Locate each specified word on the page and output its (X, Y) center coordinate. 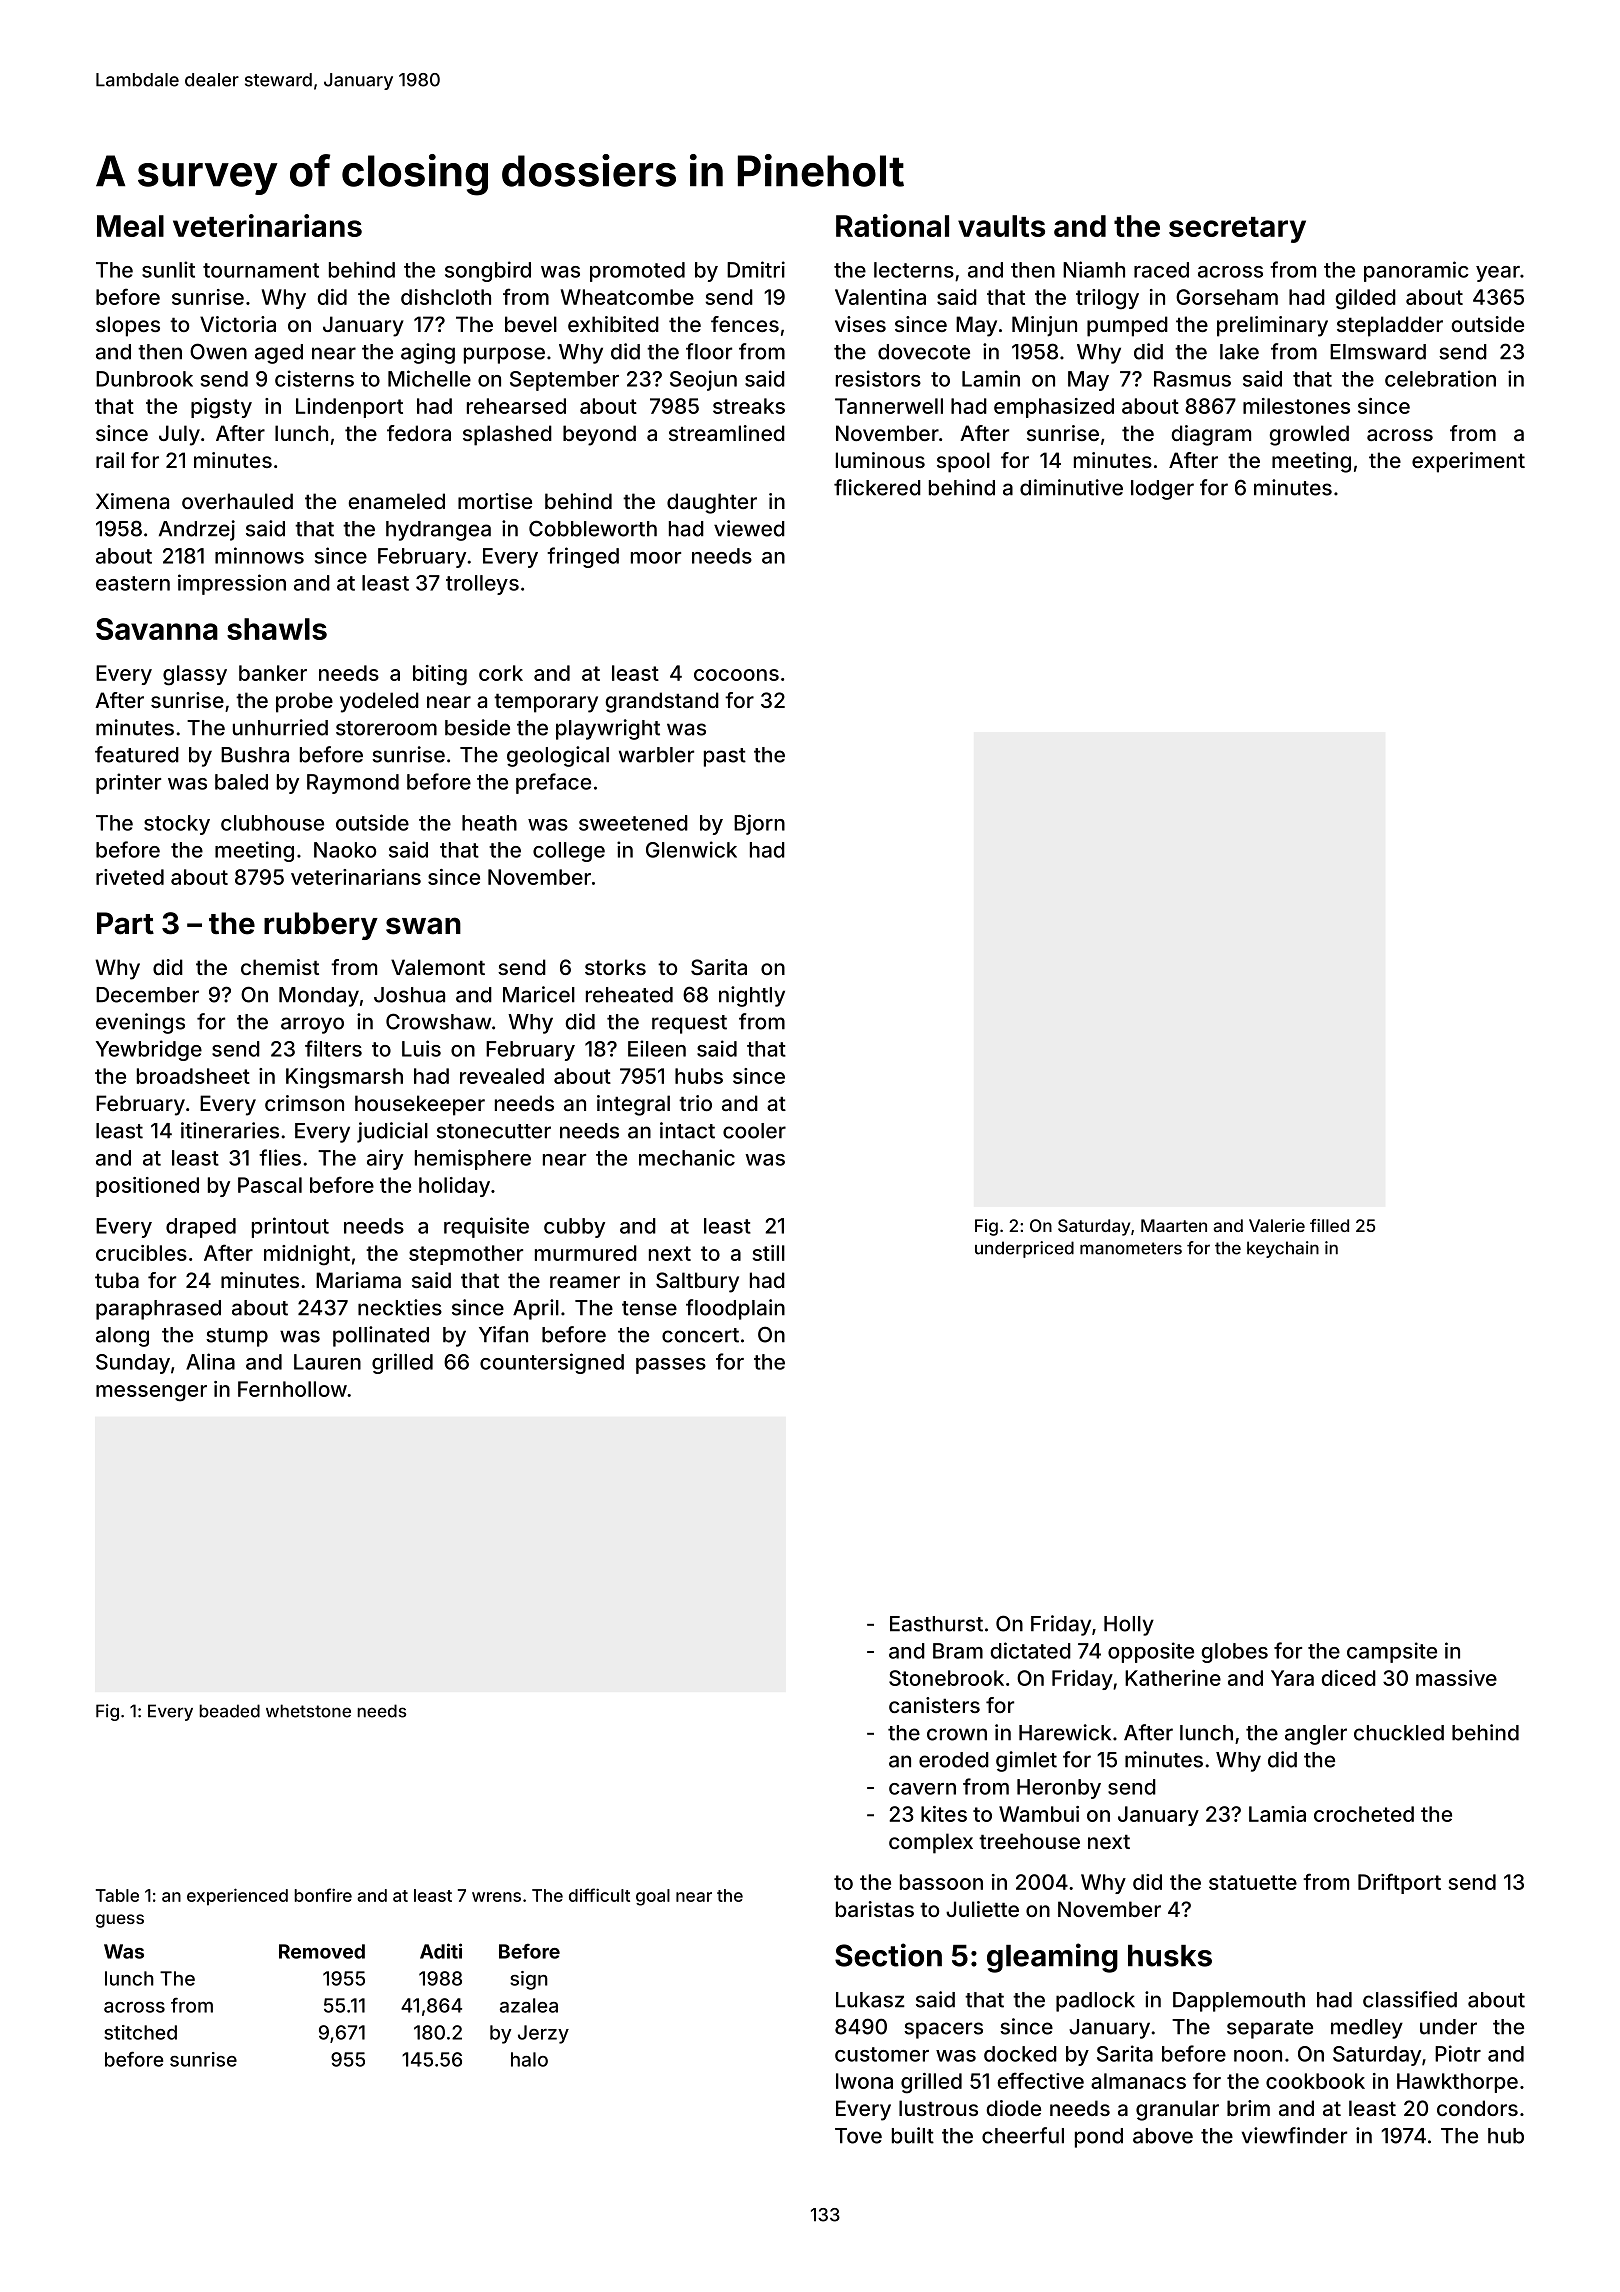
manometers (1131, 1248)
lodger (1162, 490)
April (536, 1309)
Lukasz (870, 2000)
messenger (151, 1393)
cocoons (736, 675)
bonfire (323, 1895)
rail (110, 460)
